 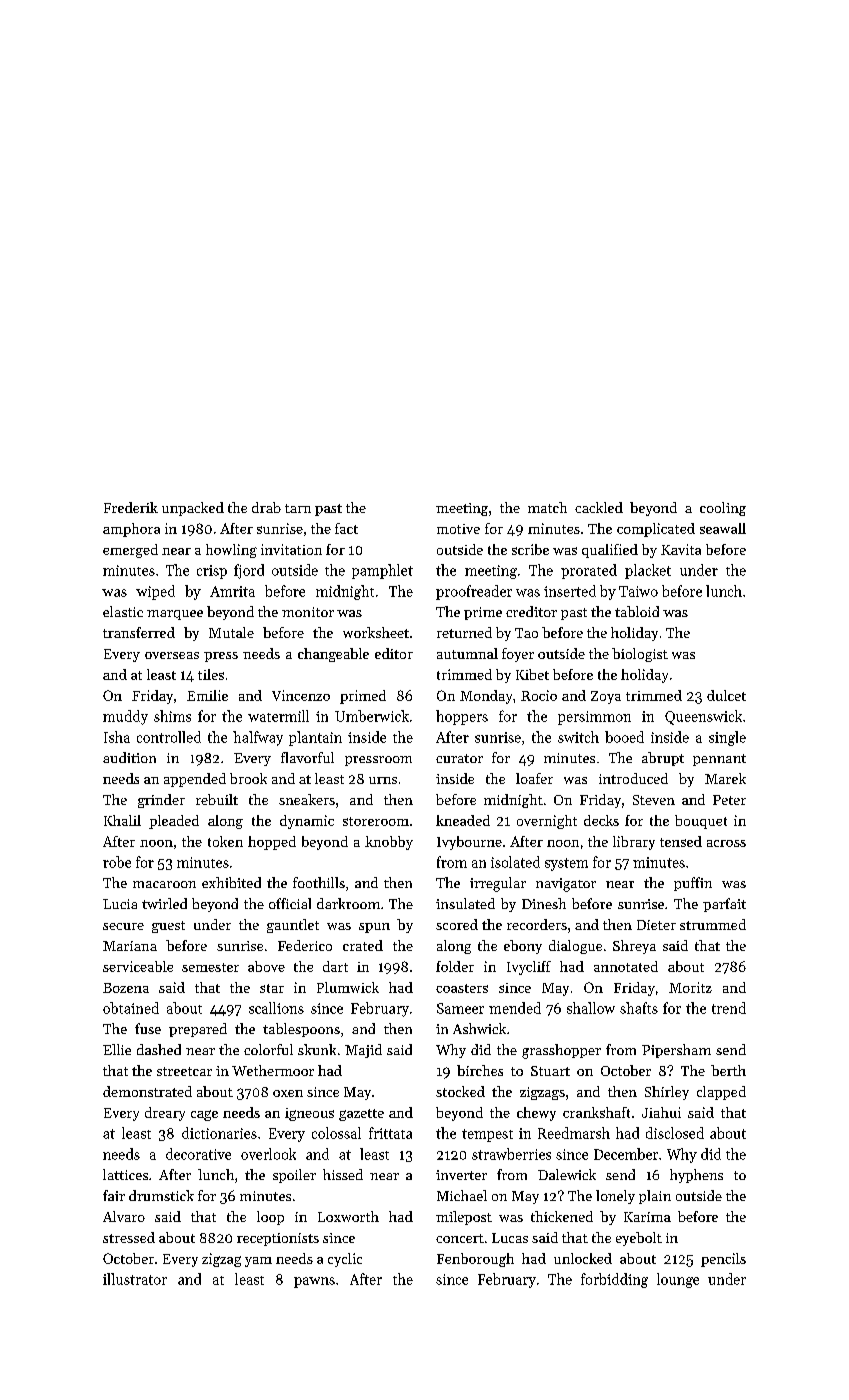 I want to click on cooling, so click(x=723, y=509).
